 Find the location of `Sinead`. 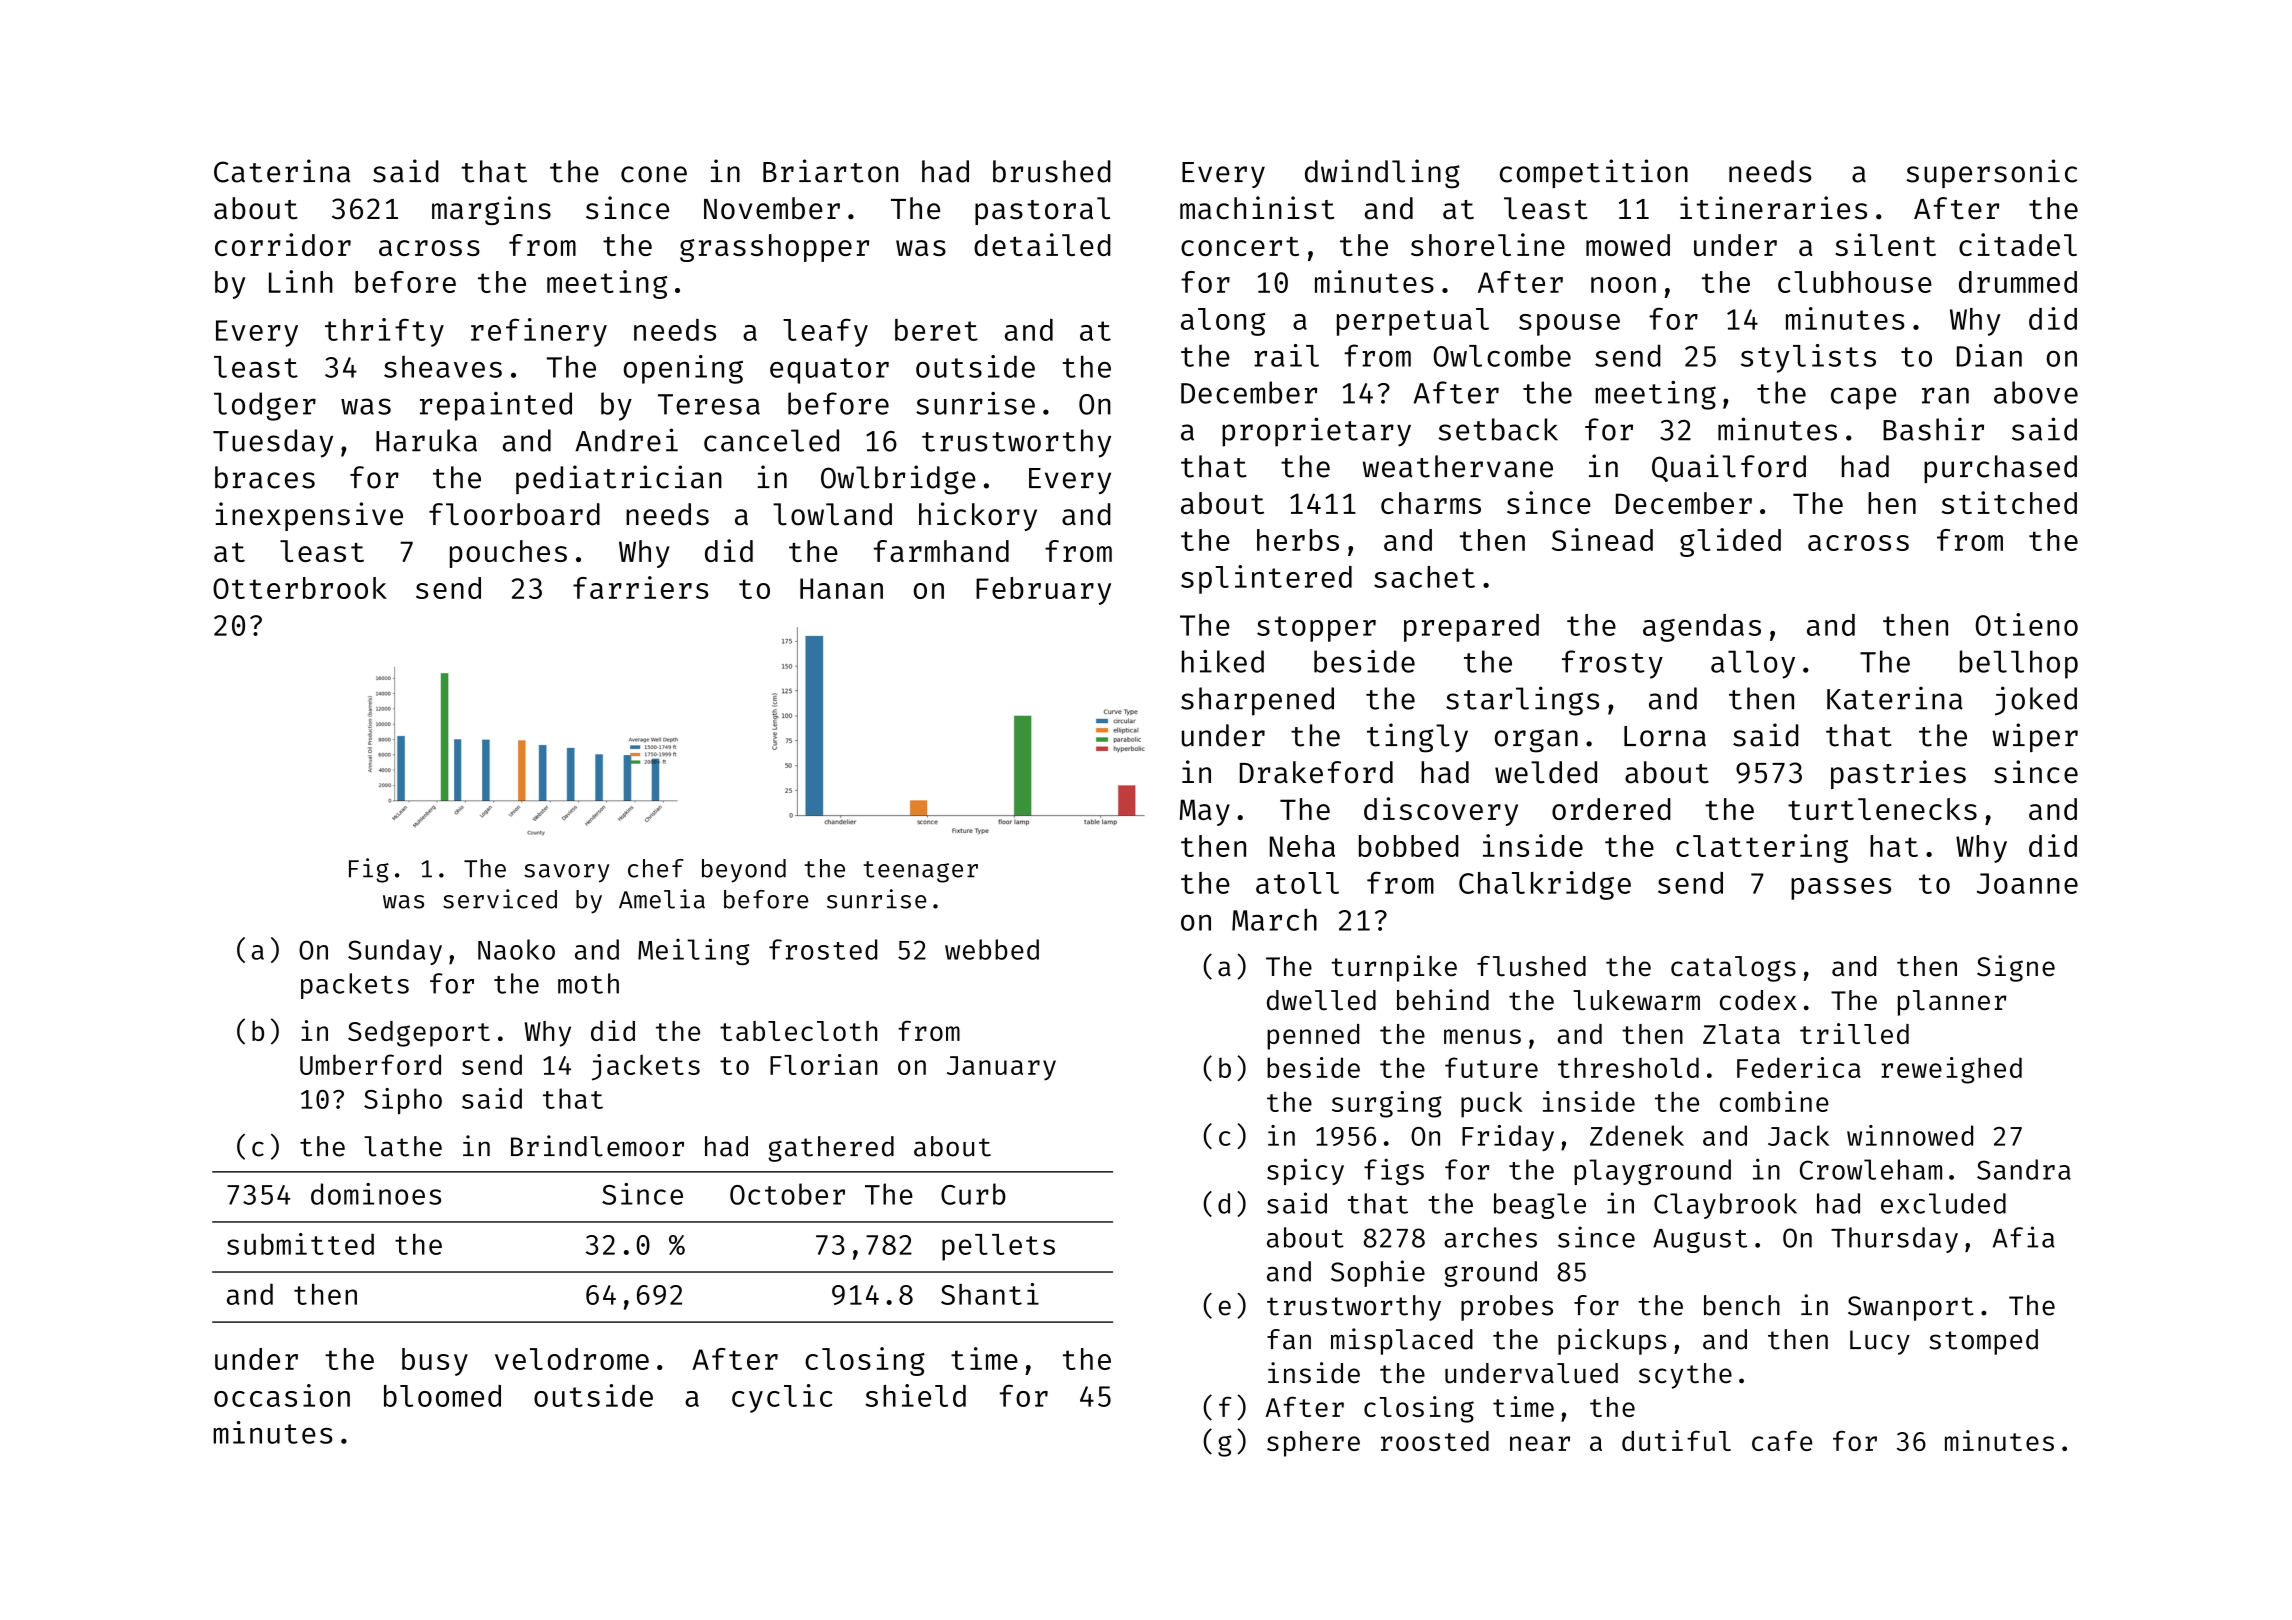

Sinead is located at coordinates (1602, 539).
